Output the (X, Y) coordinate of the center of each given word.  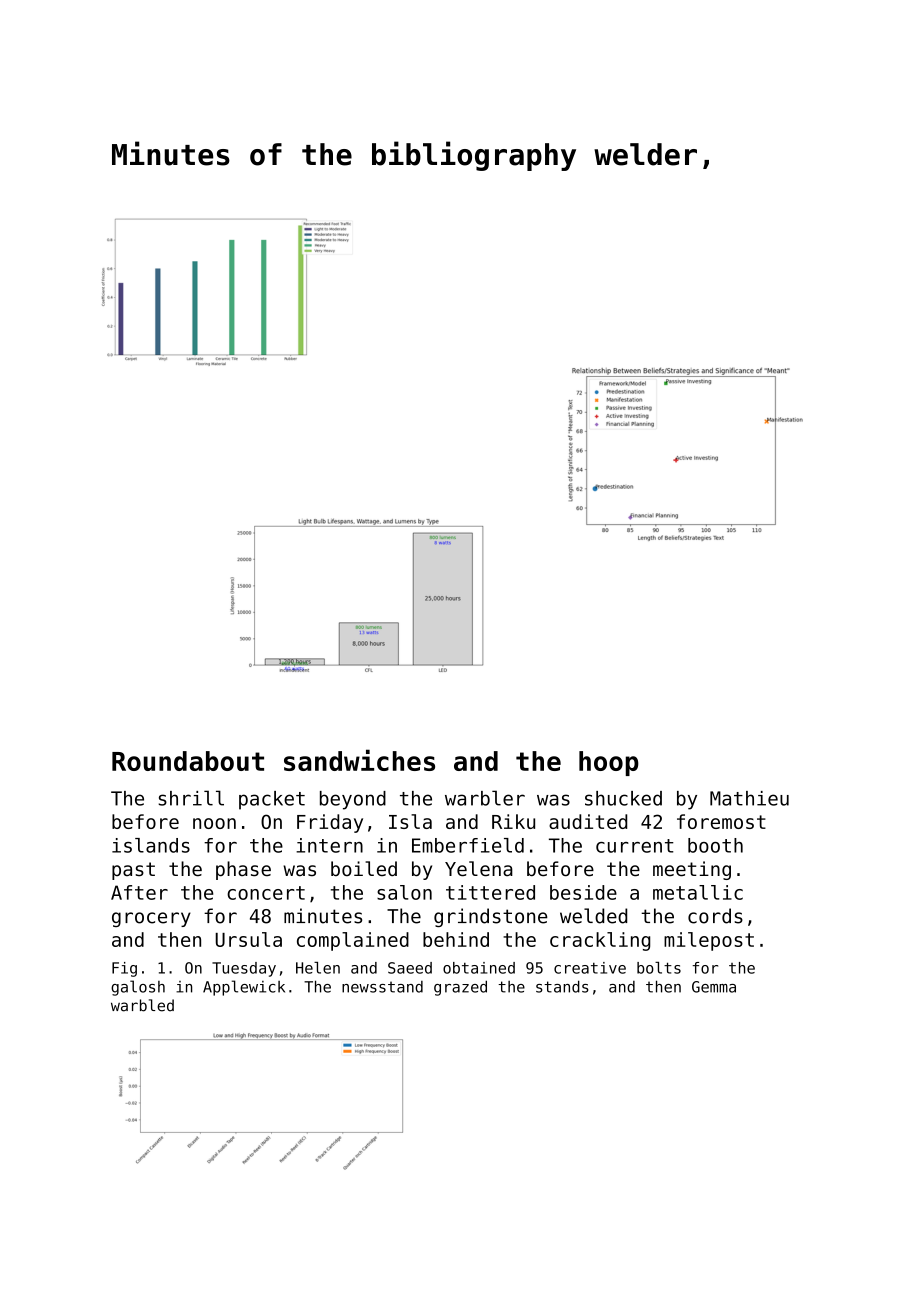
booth (715, 845)
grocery (151, 919)
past (133, 871)
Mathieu (749, 798)
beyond (353, 800)
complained (353, 941)
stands (562, 986)
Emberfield (468, 845)
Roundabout (188, 761)
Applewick (244, 988)
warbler (485, 798)
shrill (191, 798)
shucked (623, 798)
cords (715, 916)
